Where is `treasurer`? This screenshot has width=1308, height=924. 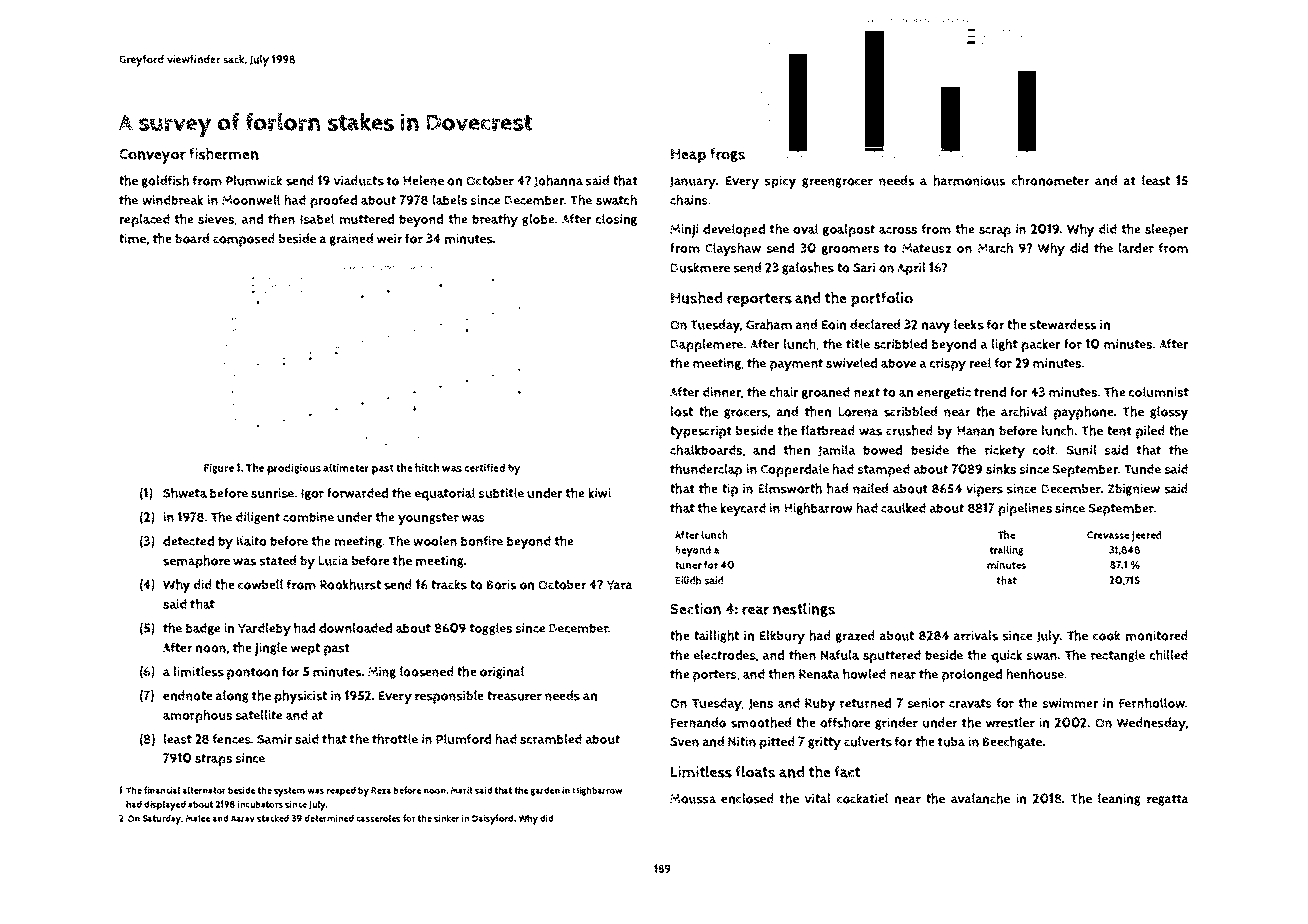
treasurer is located at coordinates (514, 696).
